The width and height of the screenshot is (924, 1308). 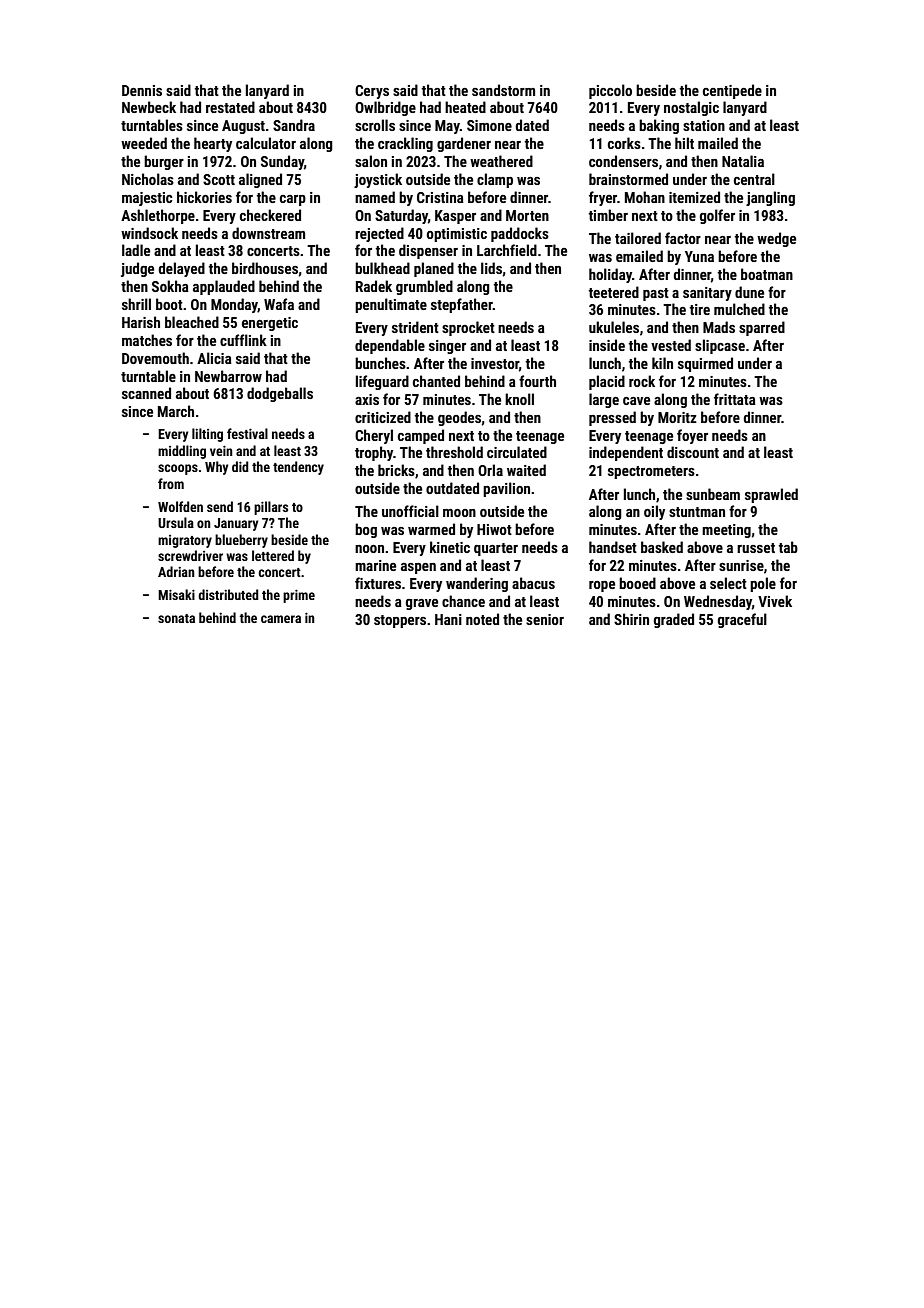 I want to click on fixtures, so click(x=378, y=583).
